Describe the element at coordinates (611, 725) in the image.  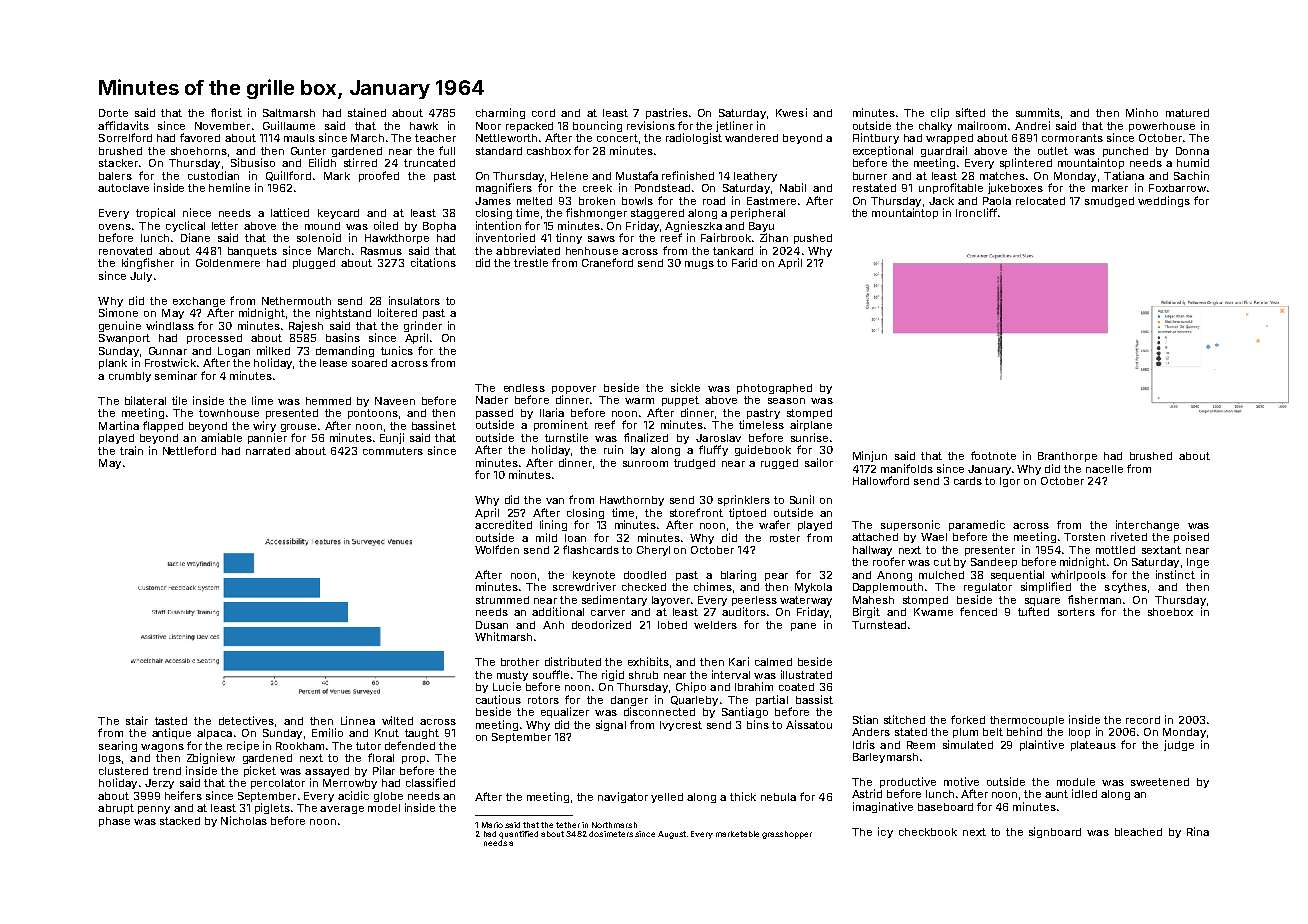
I see `signal` at that location.
